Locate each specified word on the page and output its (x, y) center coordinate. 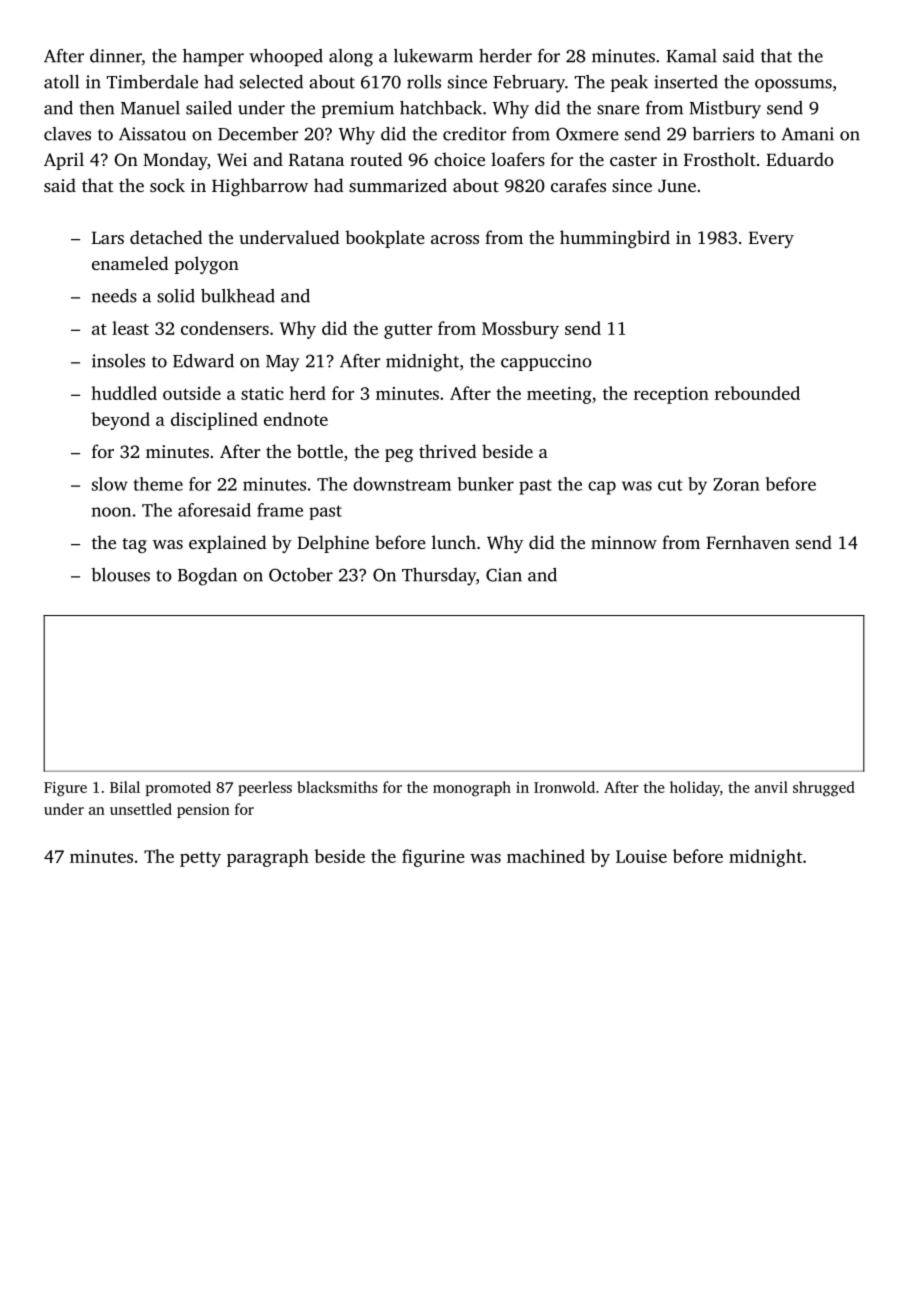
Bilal (125, 787)
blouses (120, 575)
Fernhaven (748, 542)
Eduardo (800, 159)
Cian (504, 575)
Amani (808, 134)
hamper (213, 57)
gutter (408, 331)
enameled (130, 263)
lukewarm (433, 56)
